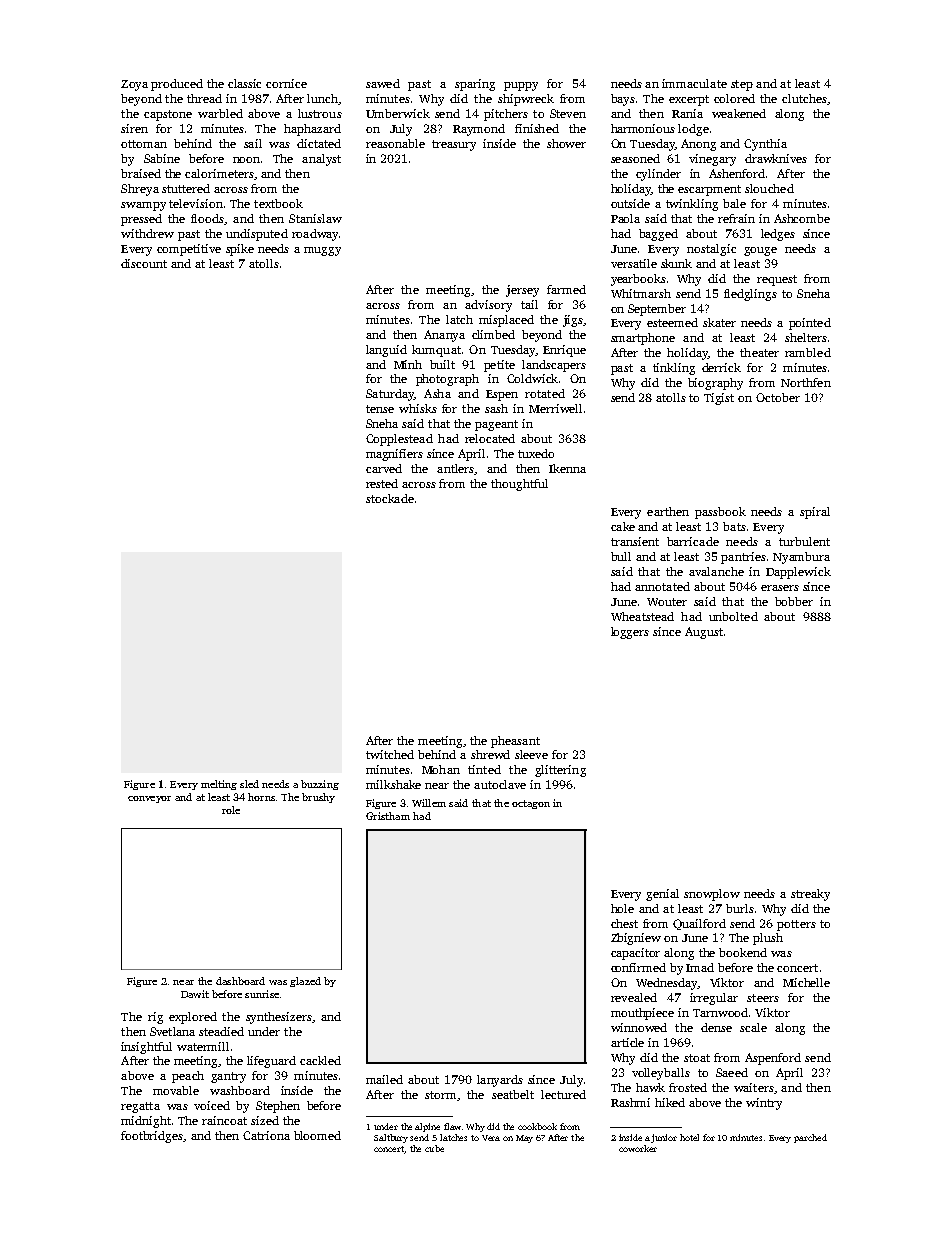 This image has width=952, height=1233. Describe the element at coordinates (188, 1077) in the image. I see `peach` at that location.
